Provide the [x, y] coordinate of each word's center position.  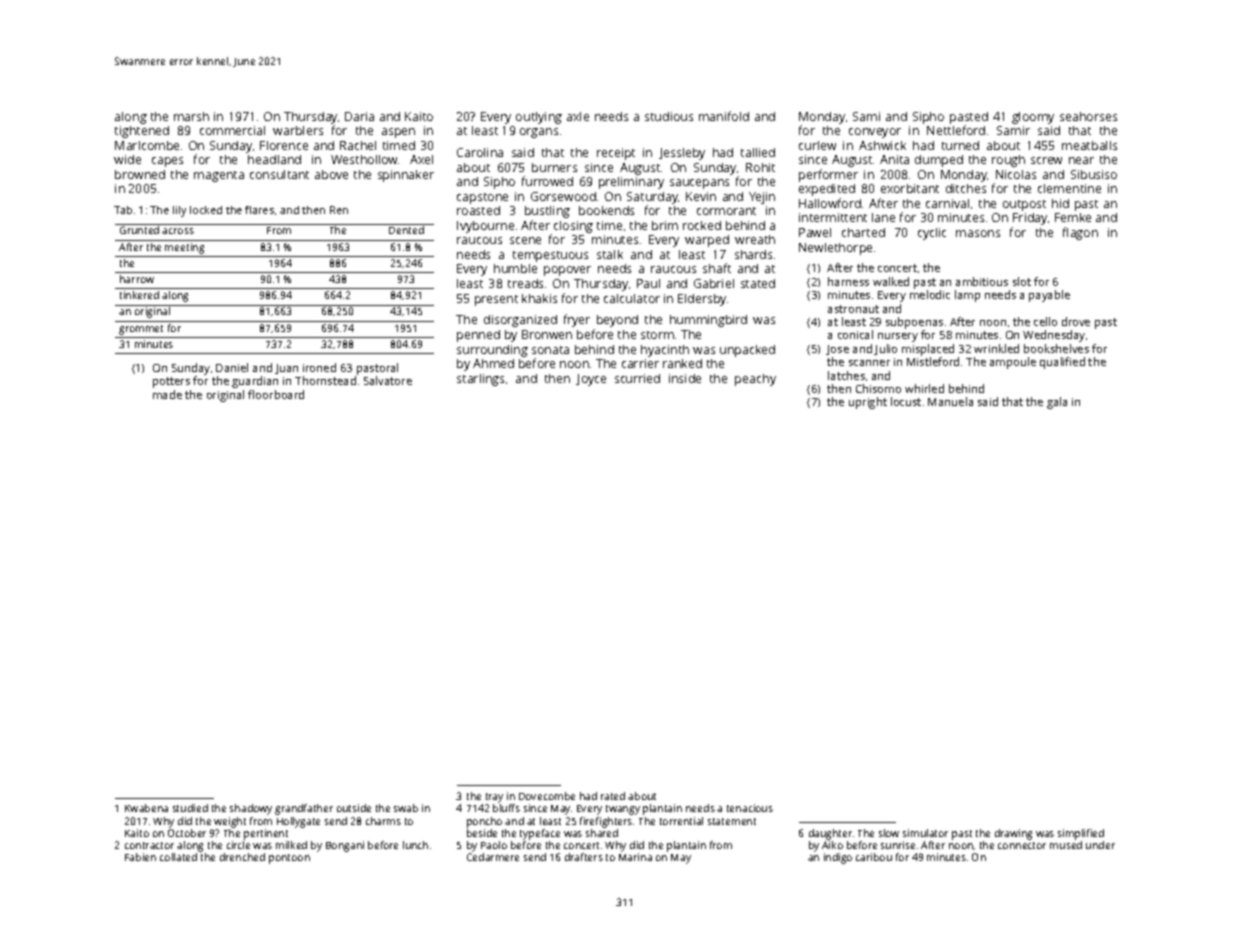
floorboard [276, 394]
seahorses [1088, 116]
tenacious [750, 808]
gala [1057, 403]
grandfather [304, 809]
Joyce [591, 380]
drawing [1013, 834]
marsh [191, 116]
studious [669, 116]
